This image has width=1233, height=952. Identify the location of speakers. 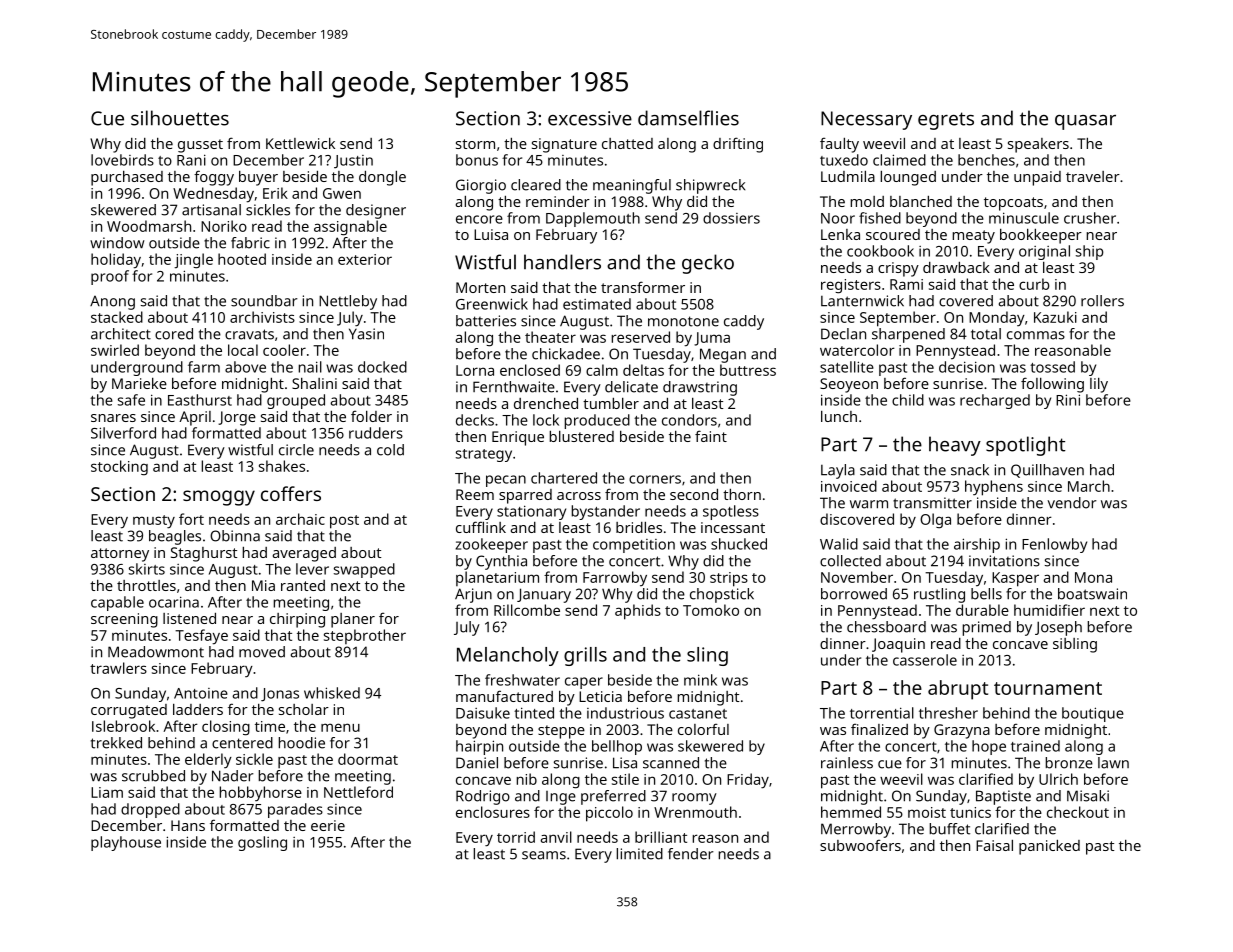
(1038, 145).
